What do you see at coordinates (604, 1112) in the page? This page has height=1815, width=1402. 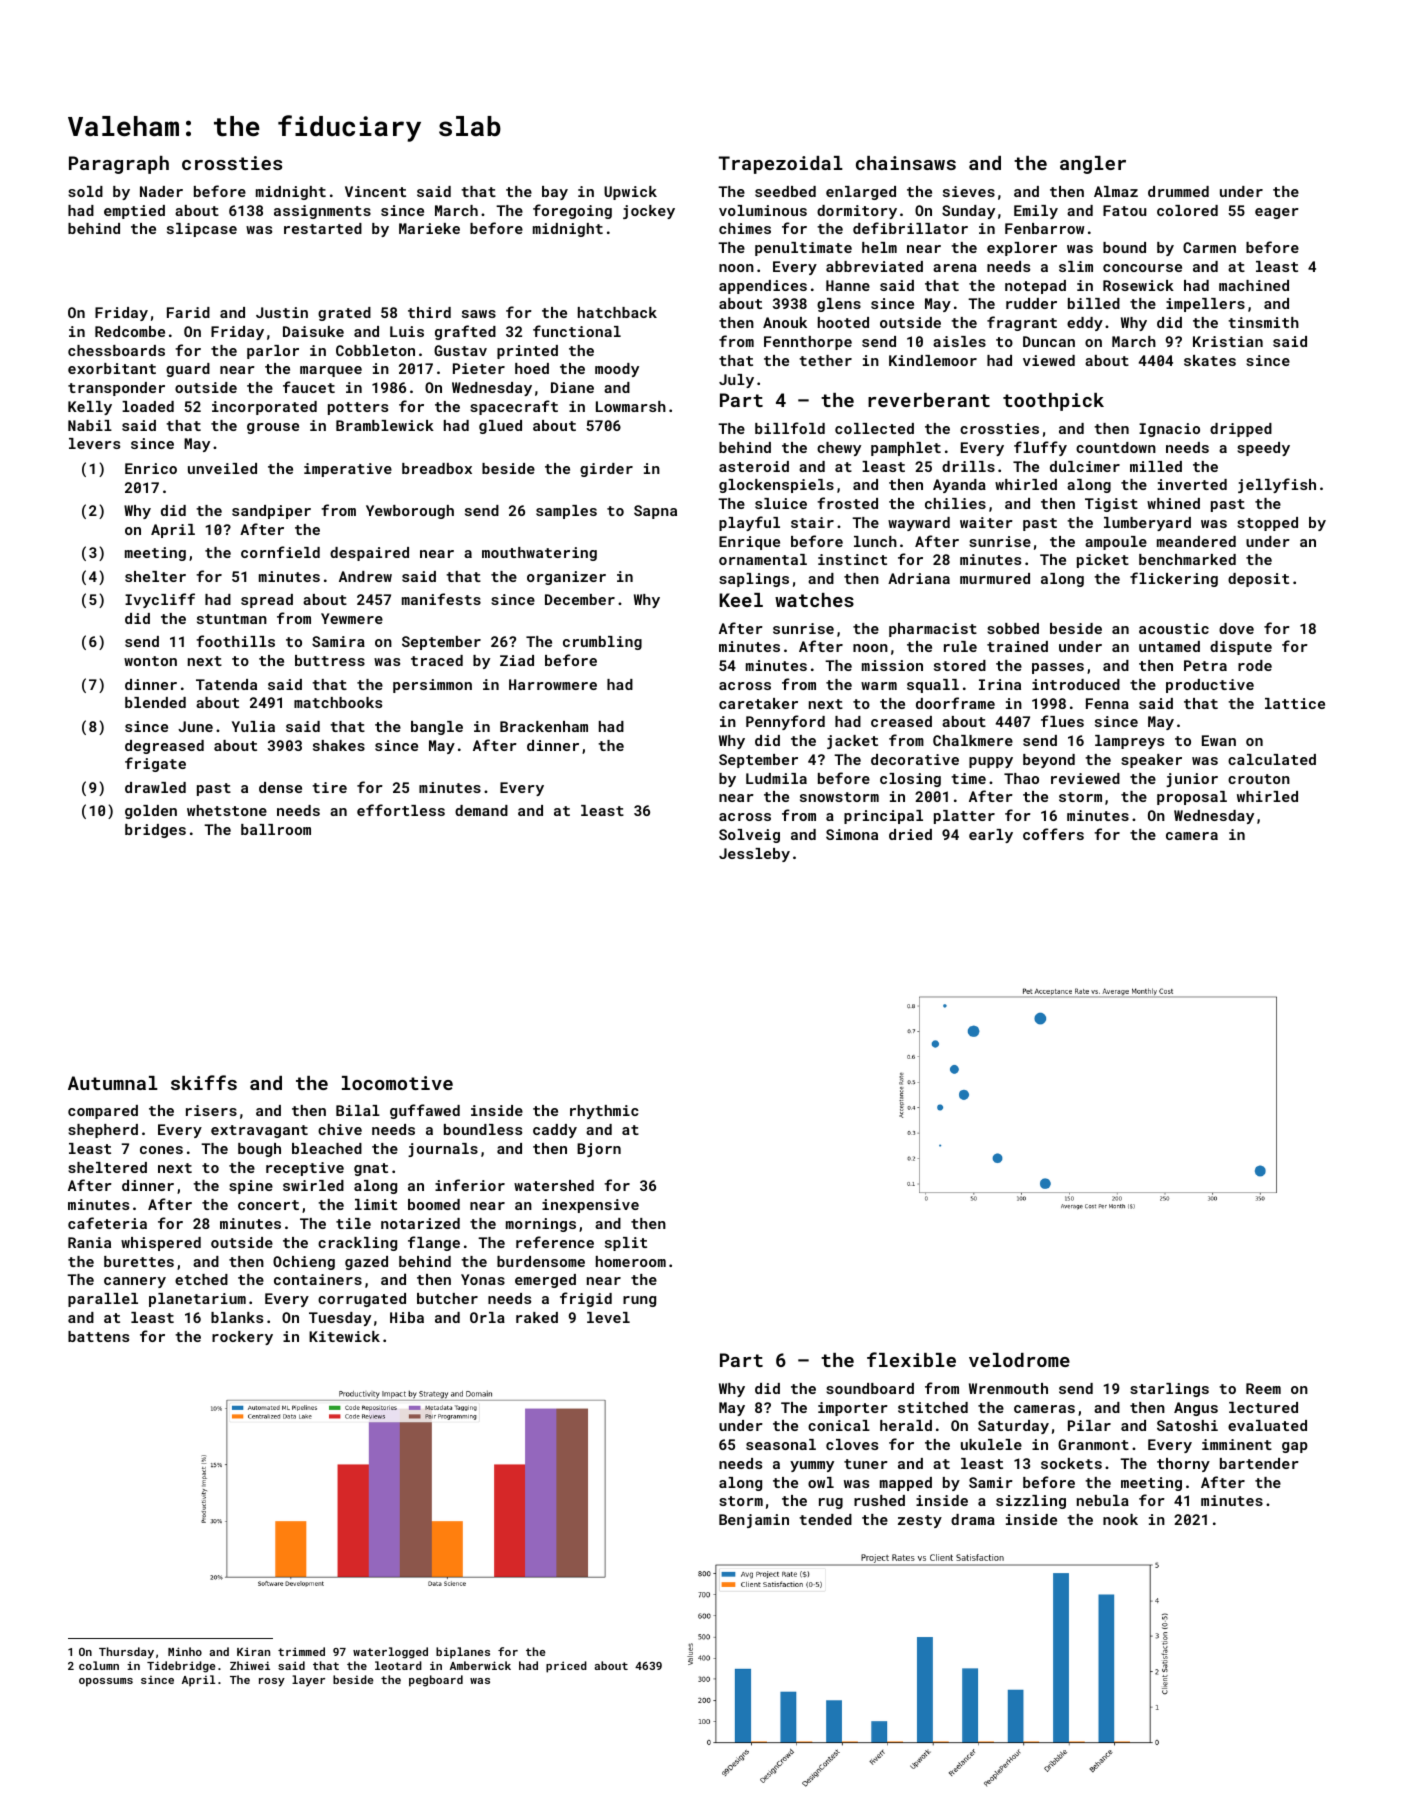 I see `rhythmic` at bounding box center [604, 1112].
